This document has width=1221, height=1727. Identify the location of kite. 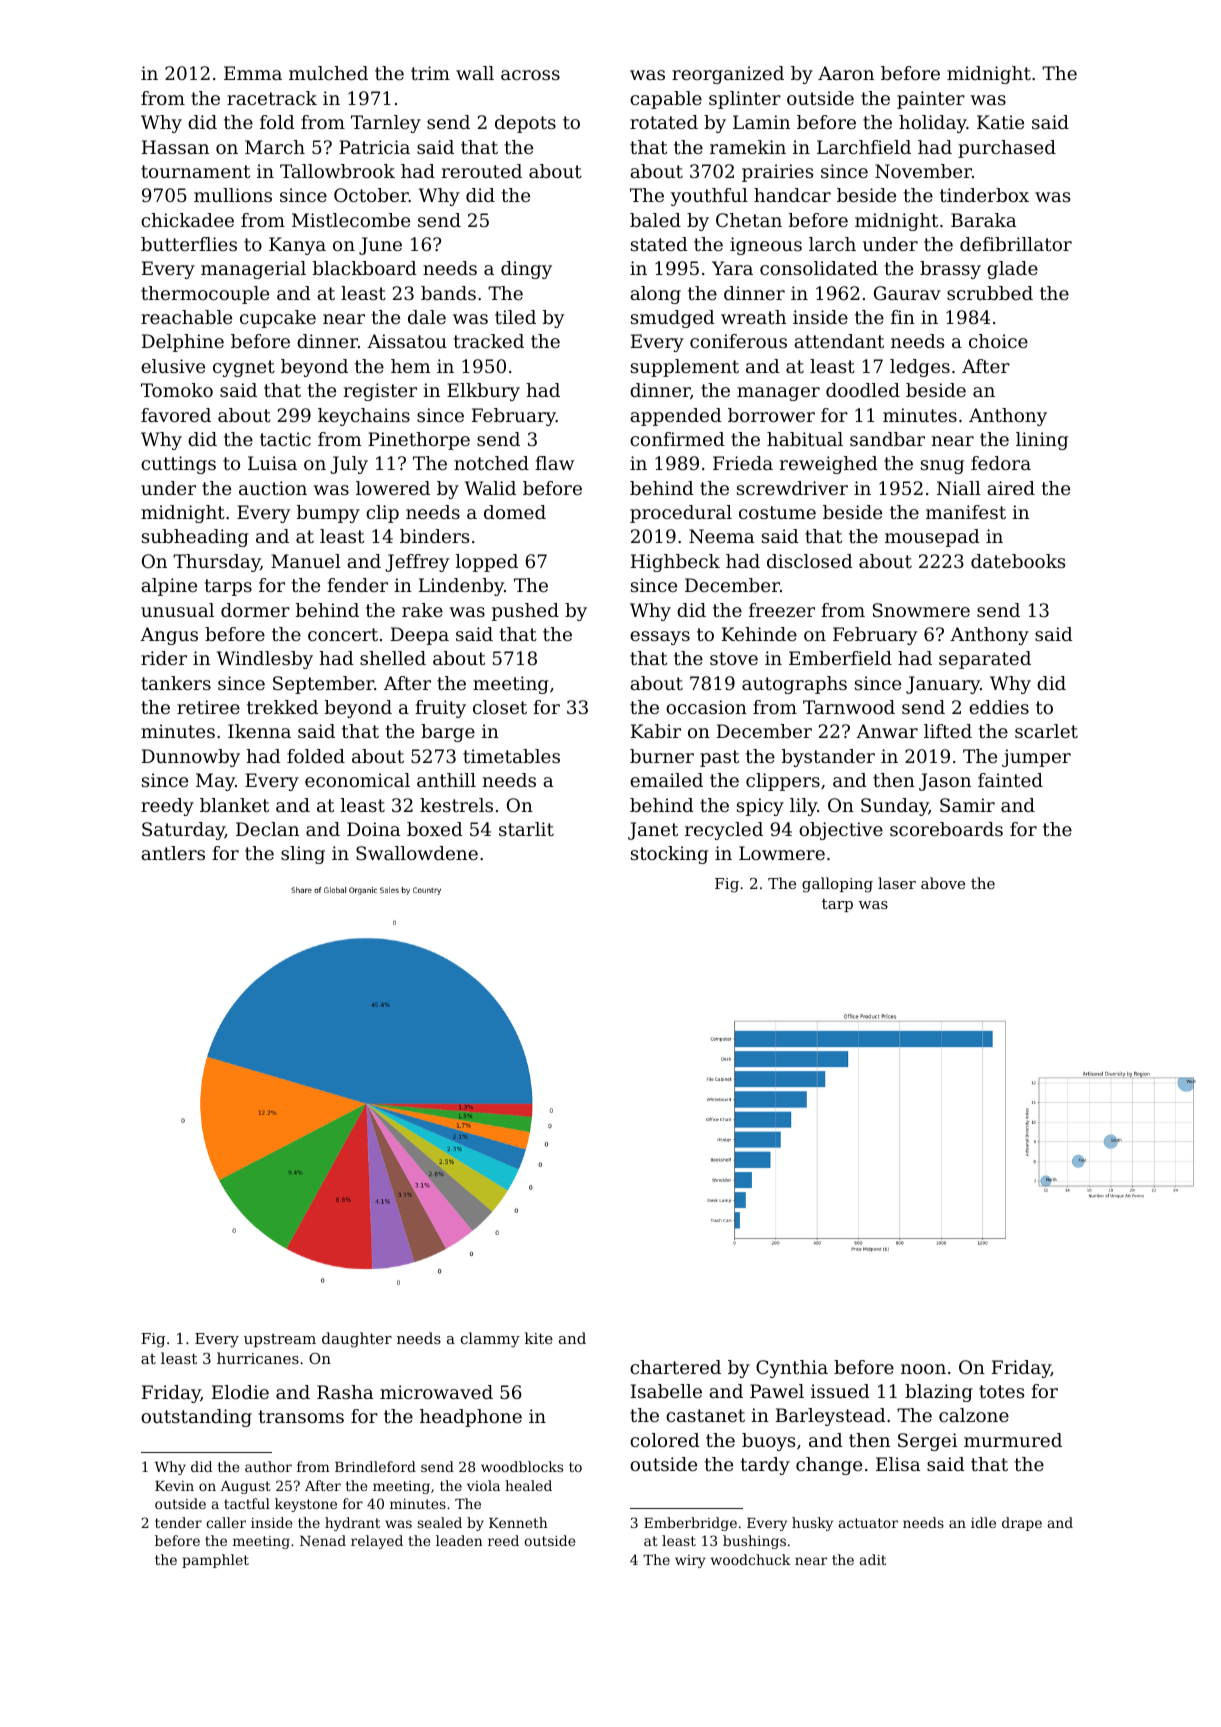
(539, 1338).
